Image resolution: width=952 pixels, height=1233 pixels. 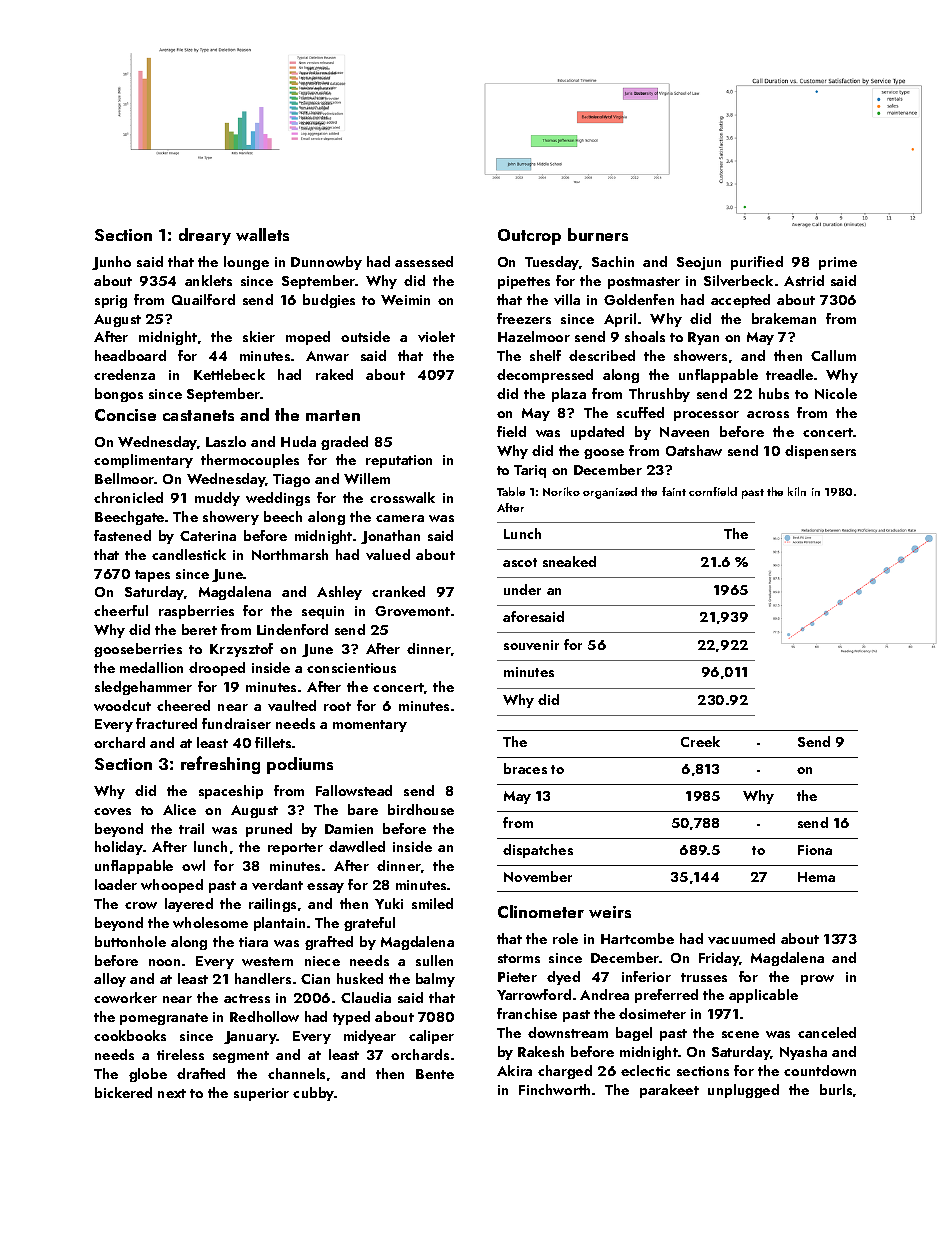 I want to click on Junho, so click(x=111, y=263).
